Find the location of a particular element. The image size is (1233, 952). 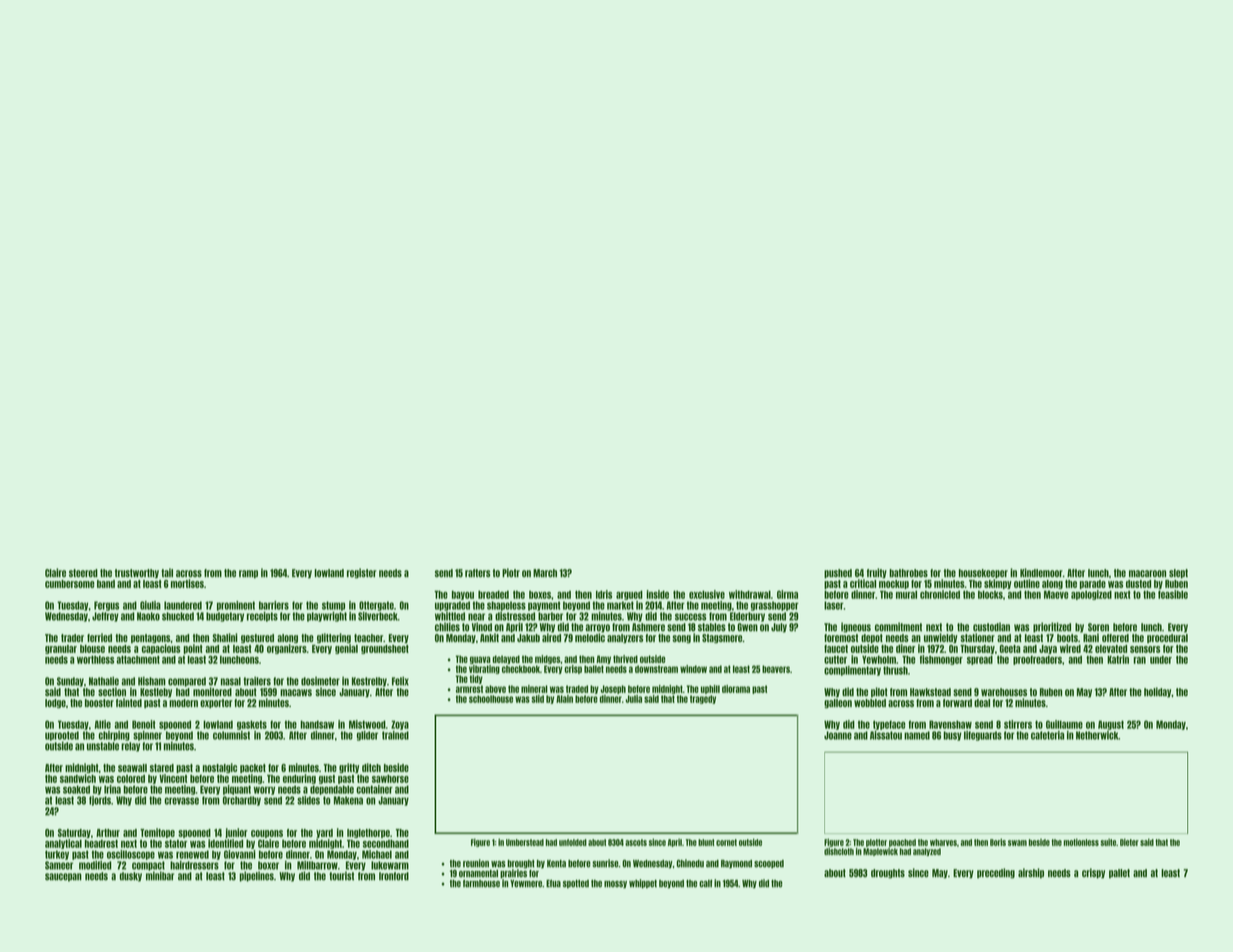

junior is located at coordinates (236, 833).
